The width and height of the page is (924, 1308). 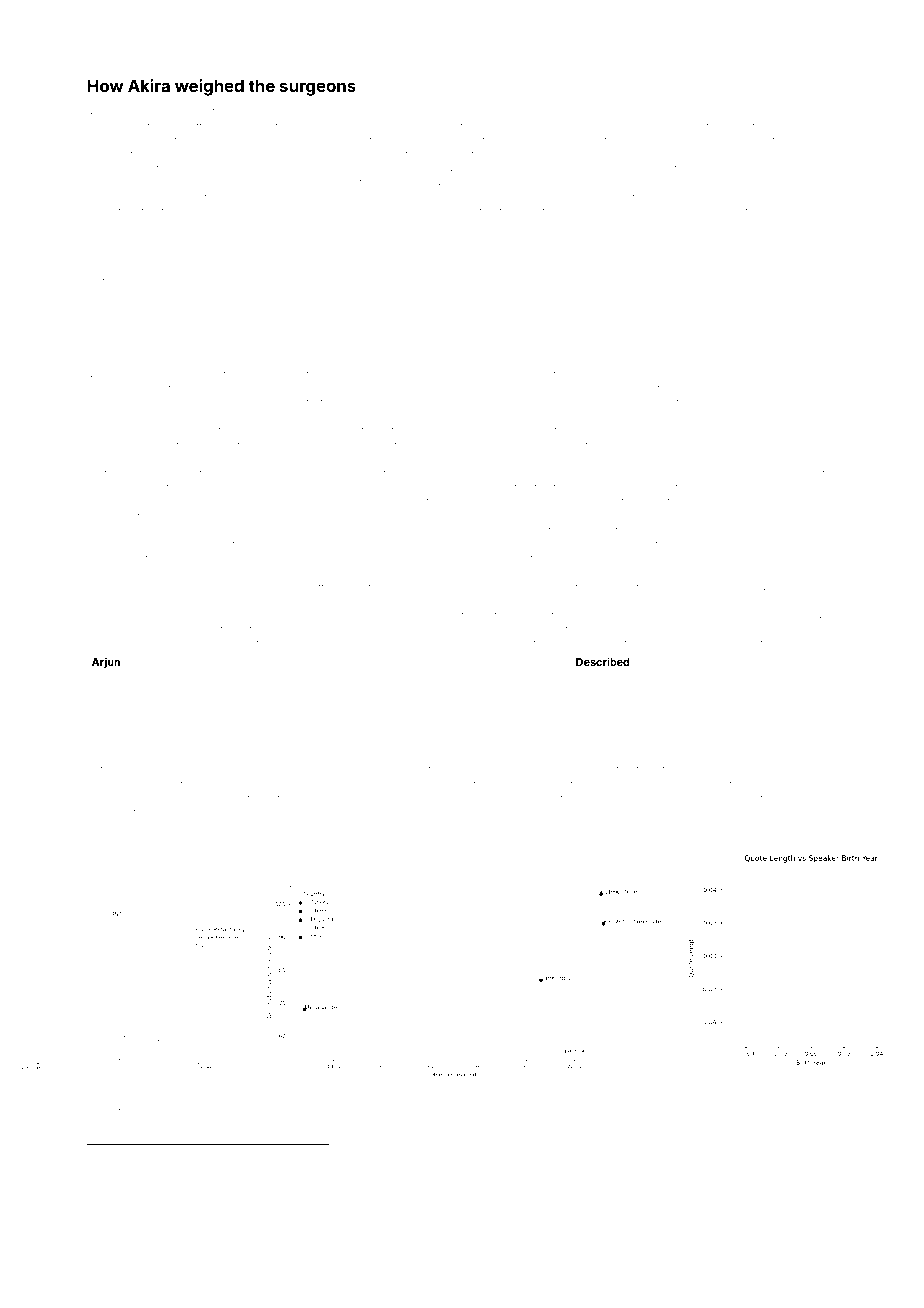 I want to click on detective, so click(x=323, y=616).
